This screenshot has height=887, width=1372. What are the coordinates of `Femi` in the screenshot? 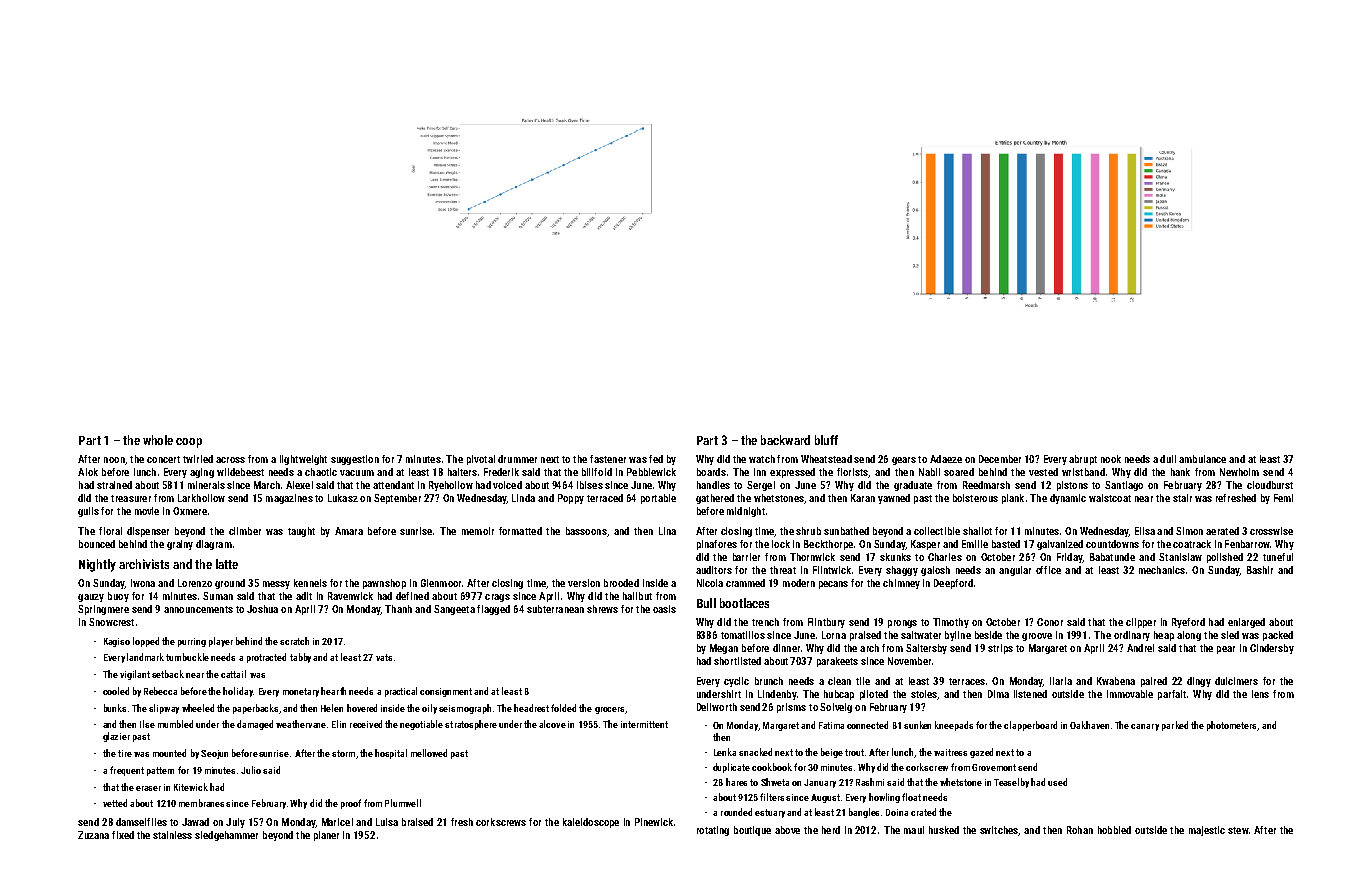 It's located at (1283, 498).
